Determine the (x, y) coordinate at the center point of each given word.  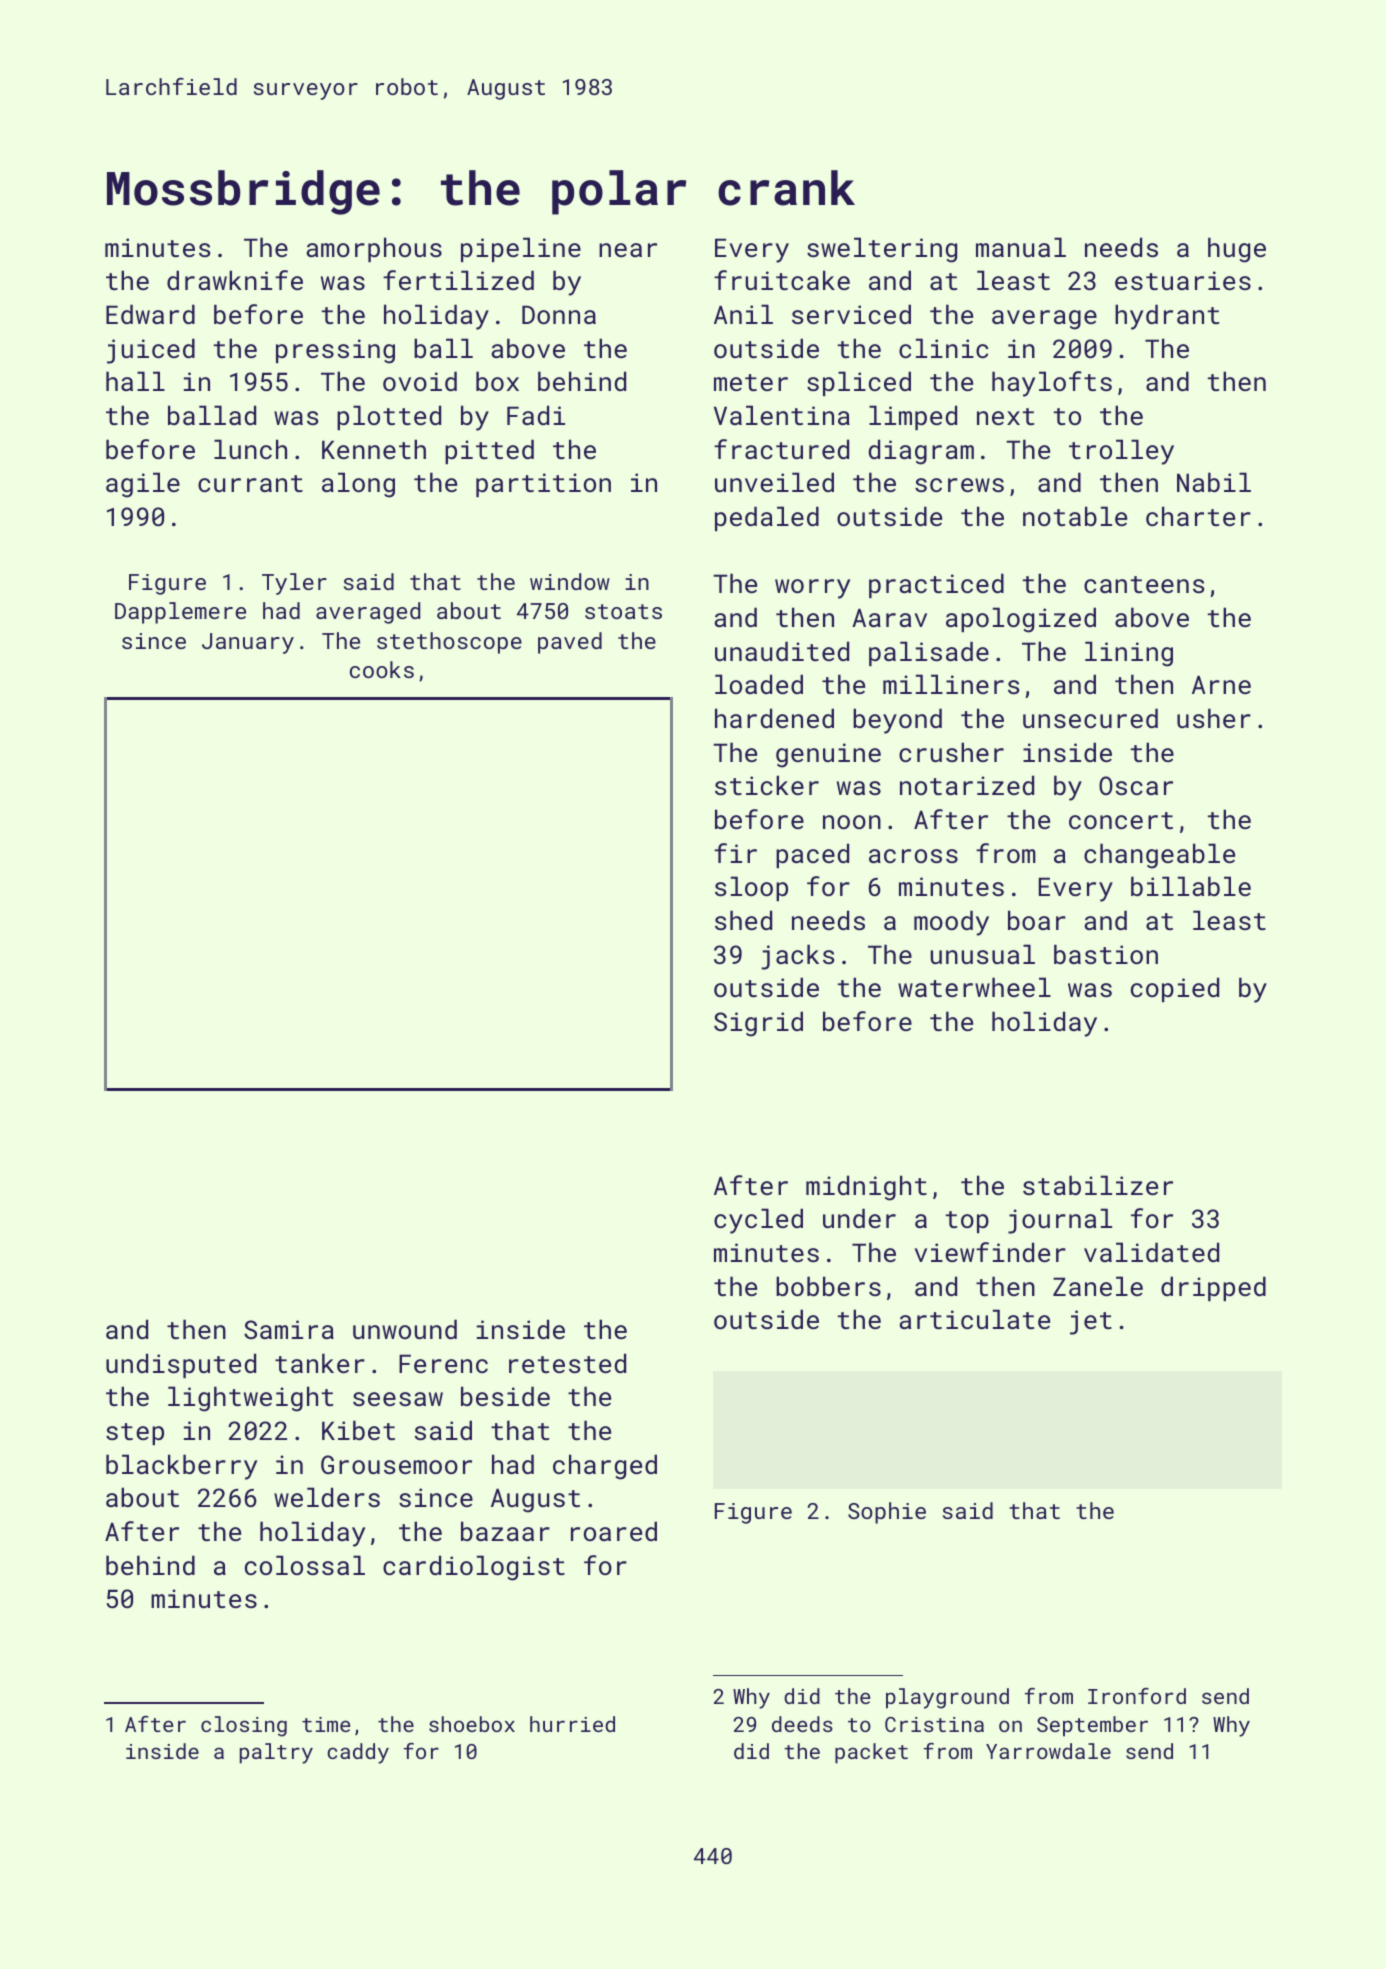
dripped (1213, 1288)
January (248, 643)
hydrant (1167, 317)
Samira (289, 1329)
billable (1191, 886)
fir (735, 853)
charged (605, 1467)
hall (135, 381)
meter (751, 382)
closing (244, 1726)
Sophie (887, 1513)
